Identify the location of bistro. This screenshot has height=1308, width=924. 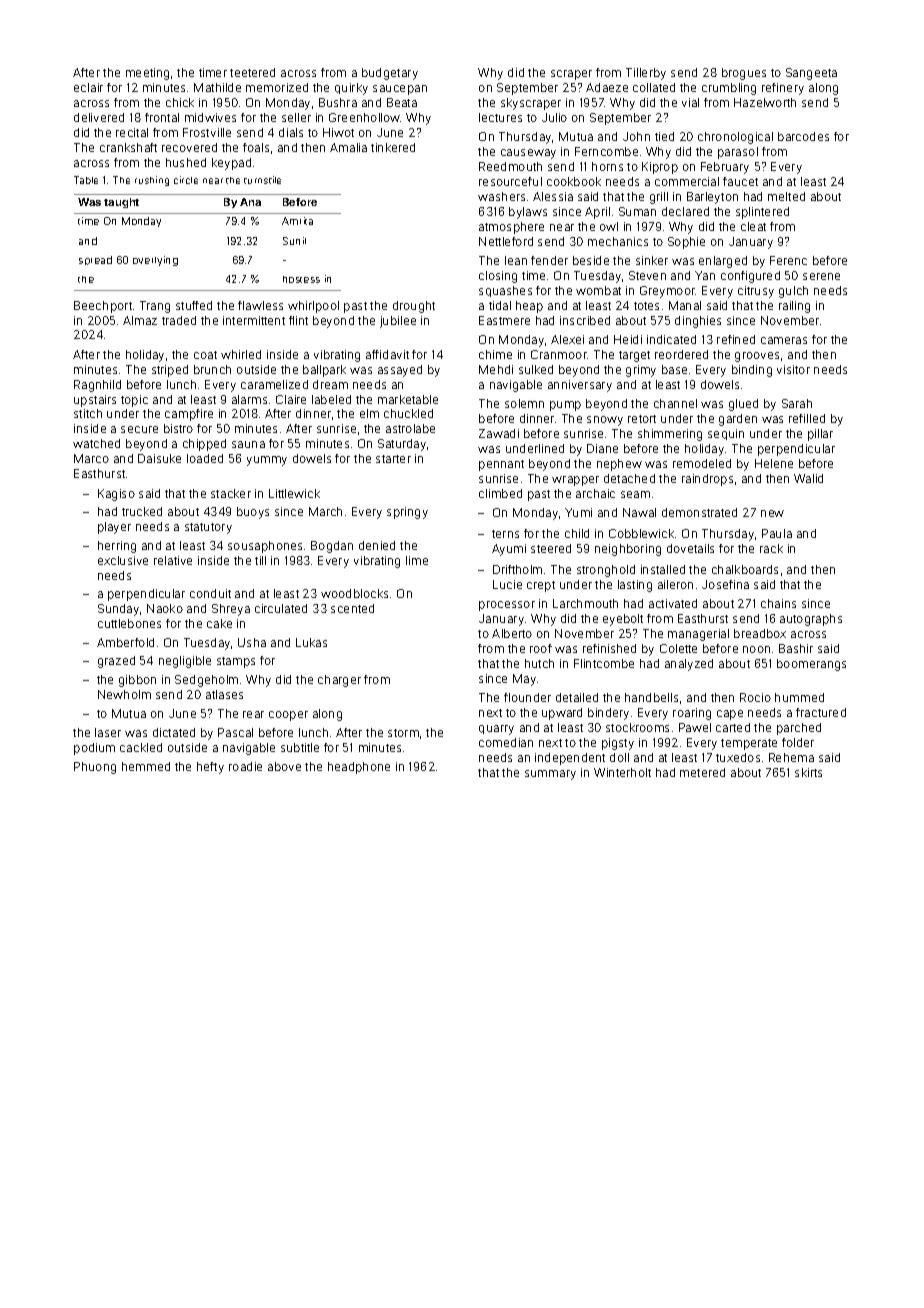
(178, 428).
